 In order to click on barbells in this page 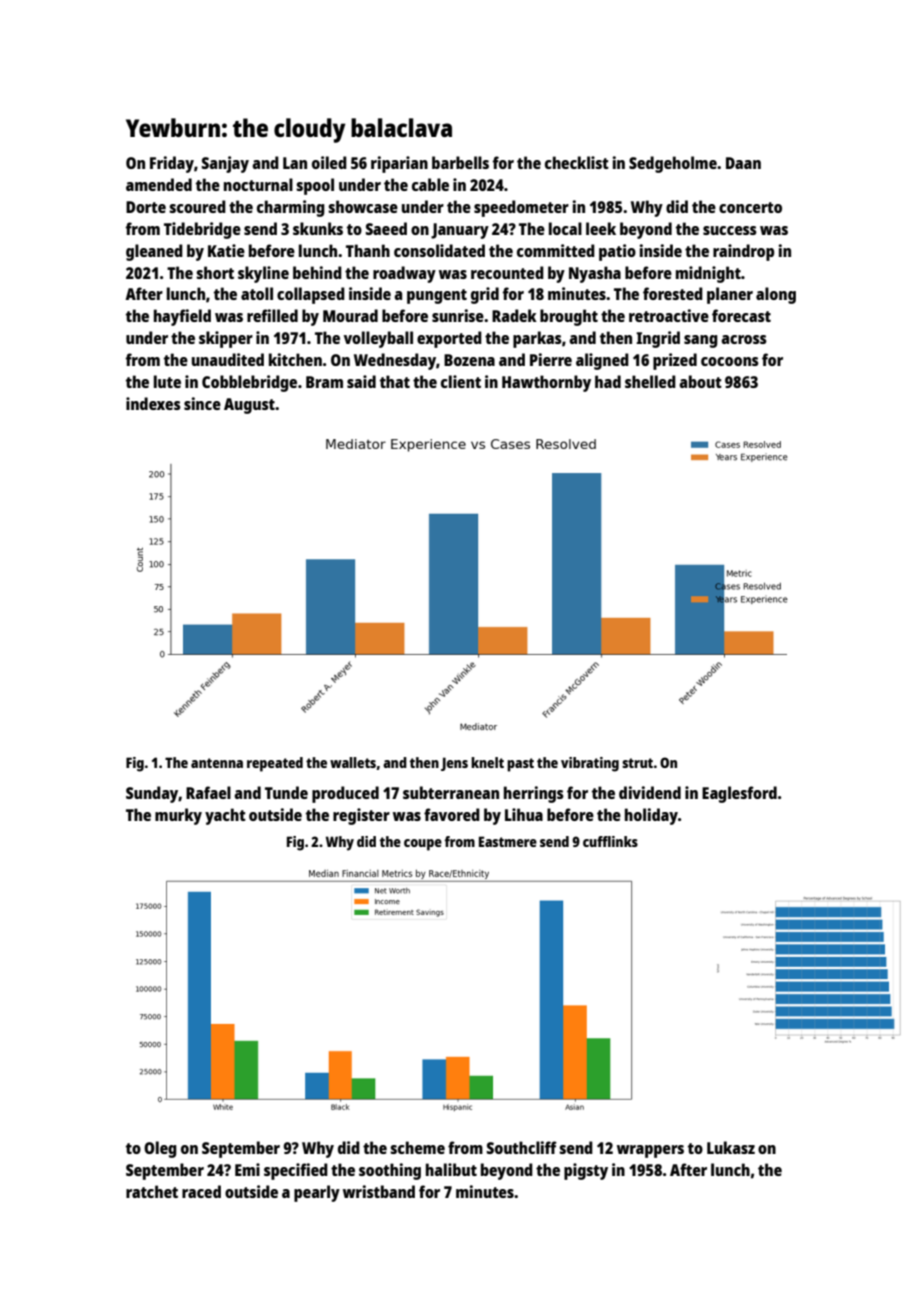, I will do `click(460, 162)`.
